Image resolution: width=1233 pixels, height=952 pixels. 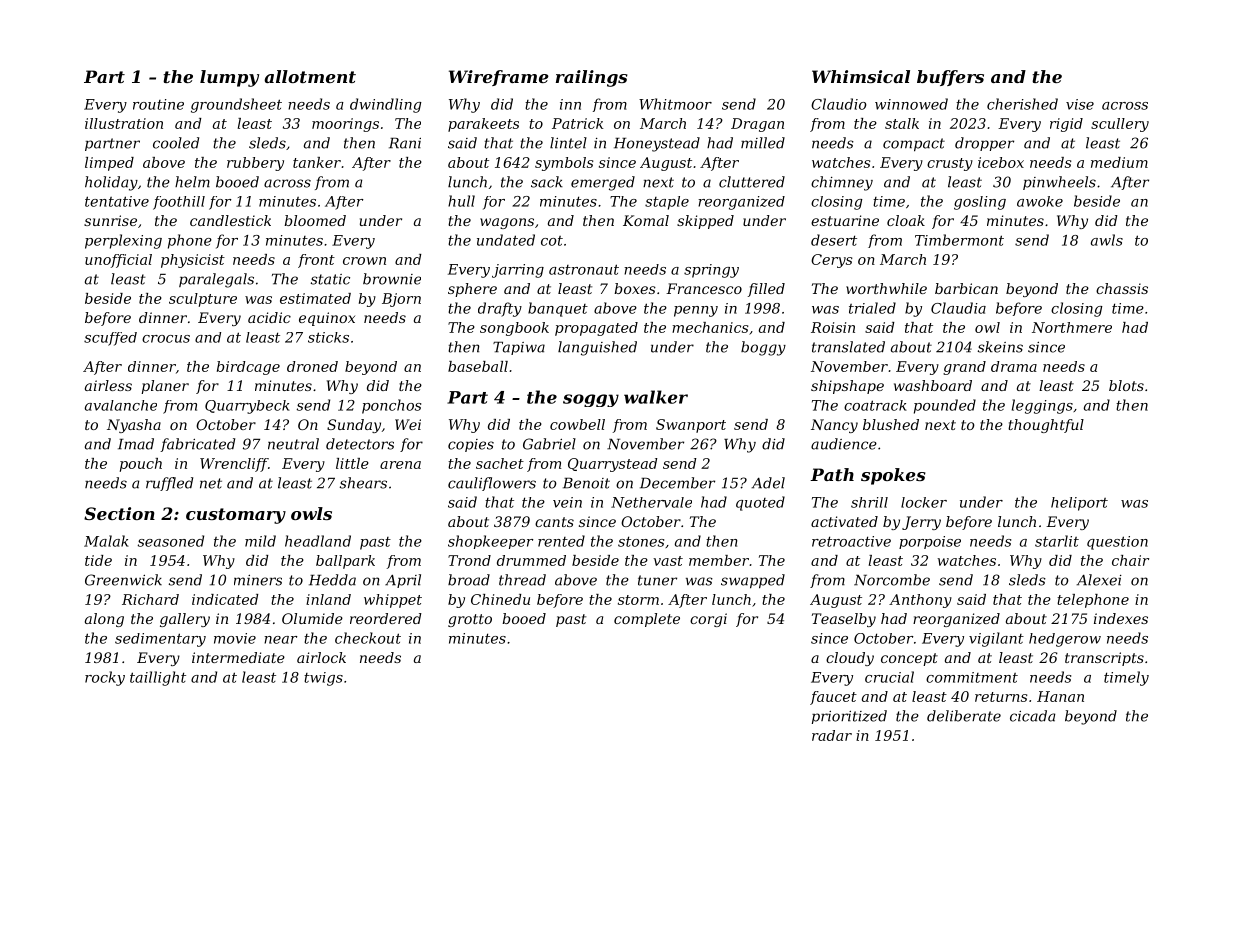 What do you see at coordinates (768, 483) in the screenshot?
I see `Adel` at bounding box center [768, 483].
